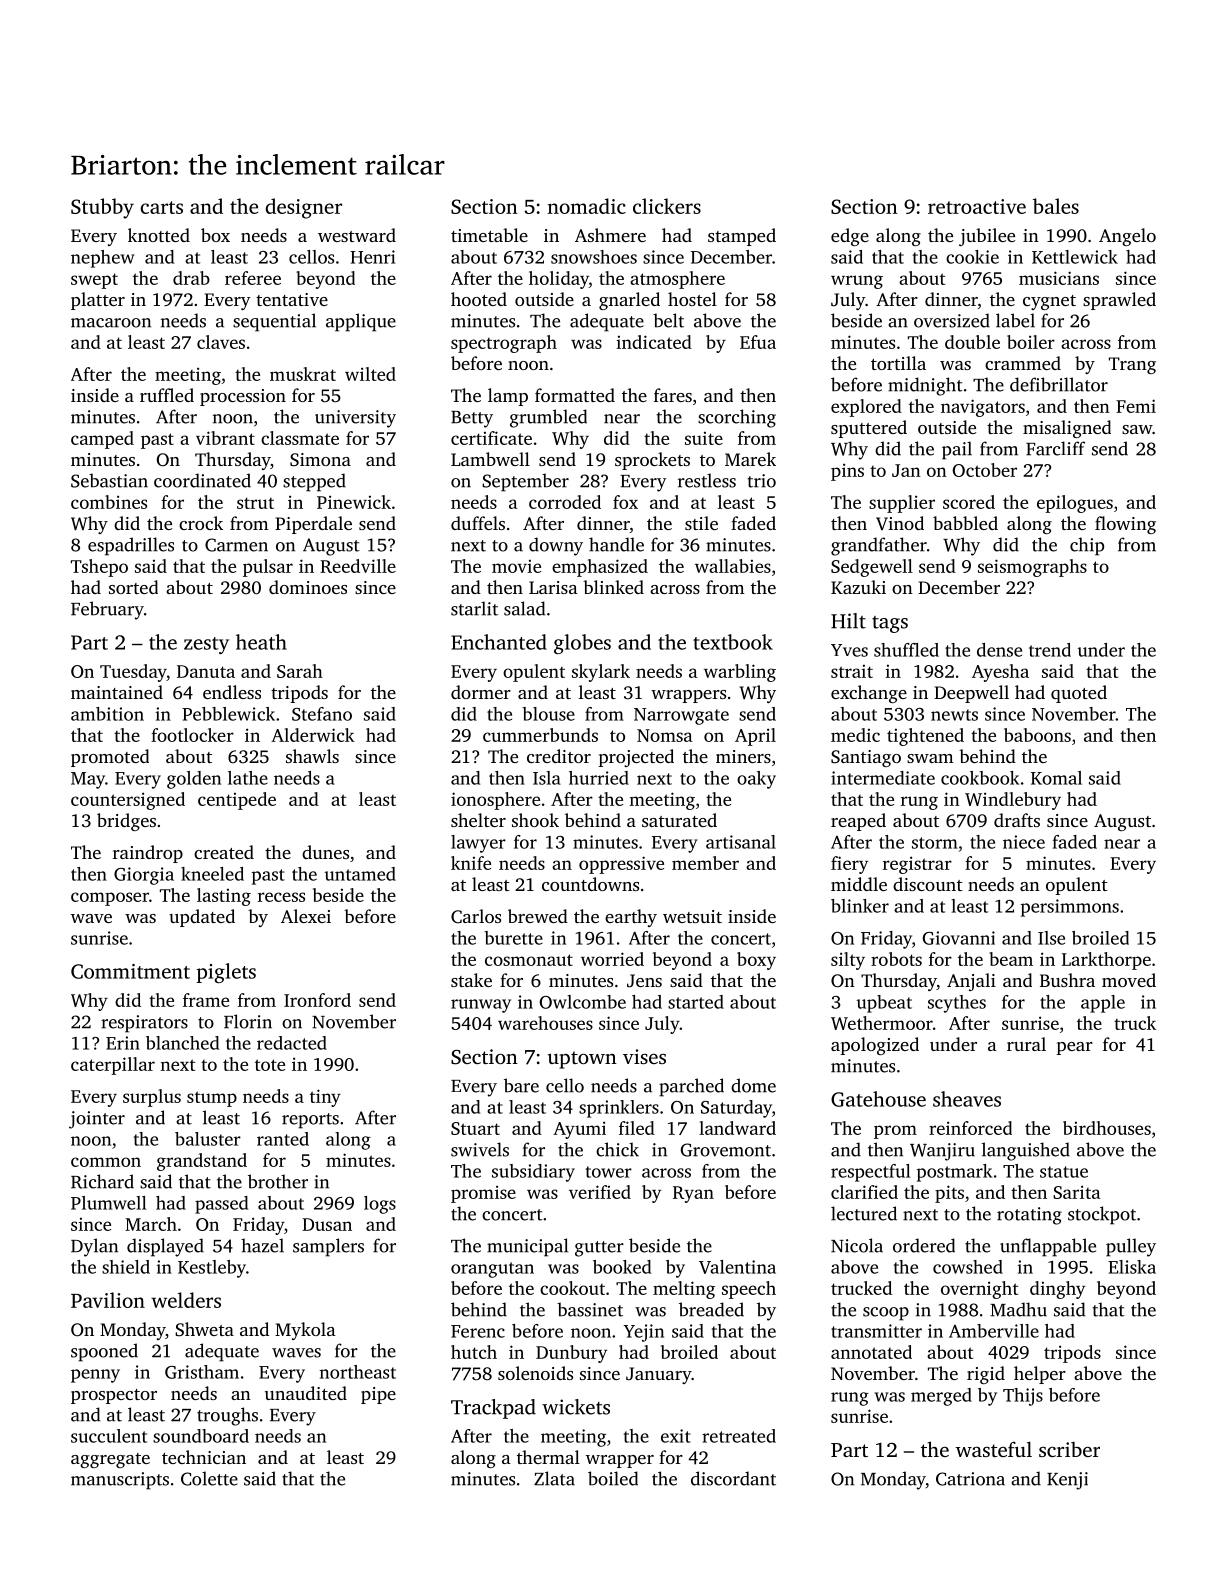  Describe the element at coordinates (292, 299) in the image. I see `tentative` at that location.
